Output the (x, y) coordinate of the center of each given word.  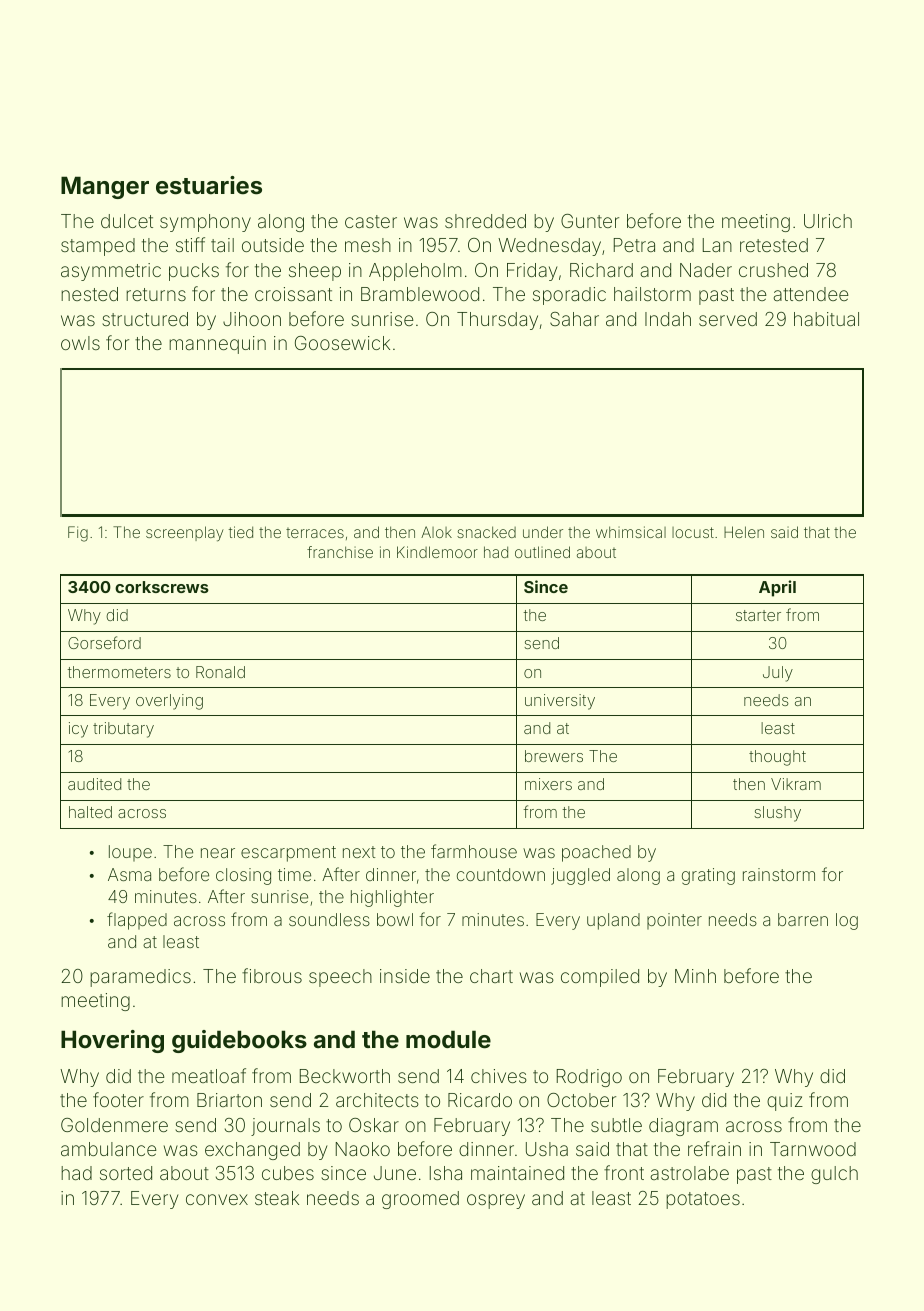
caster (371, 221)
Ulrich (828, 221)
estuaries (209, 185)
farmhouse (474, 851)
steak (277, 1198)
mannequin (217, 345)
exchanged (252, 1151)
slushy (777, 814)
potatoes (703, 1200)
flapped (137, 921)
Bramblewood (420, 294)
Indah (668, 319)
